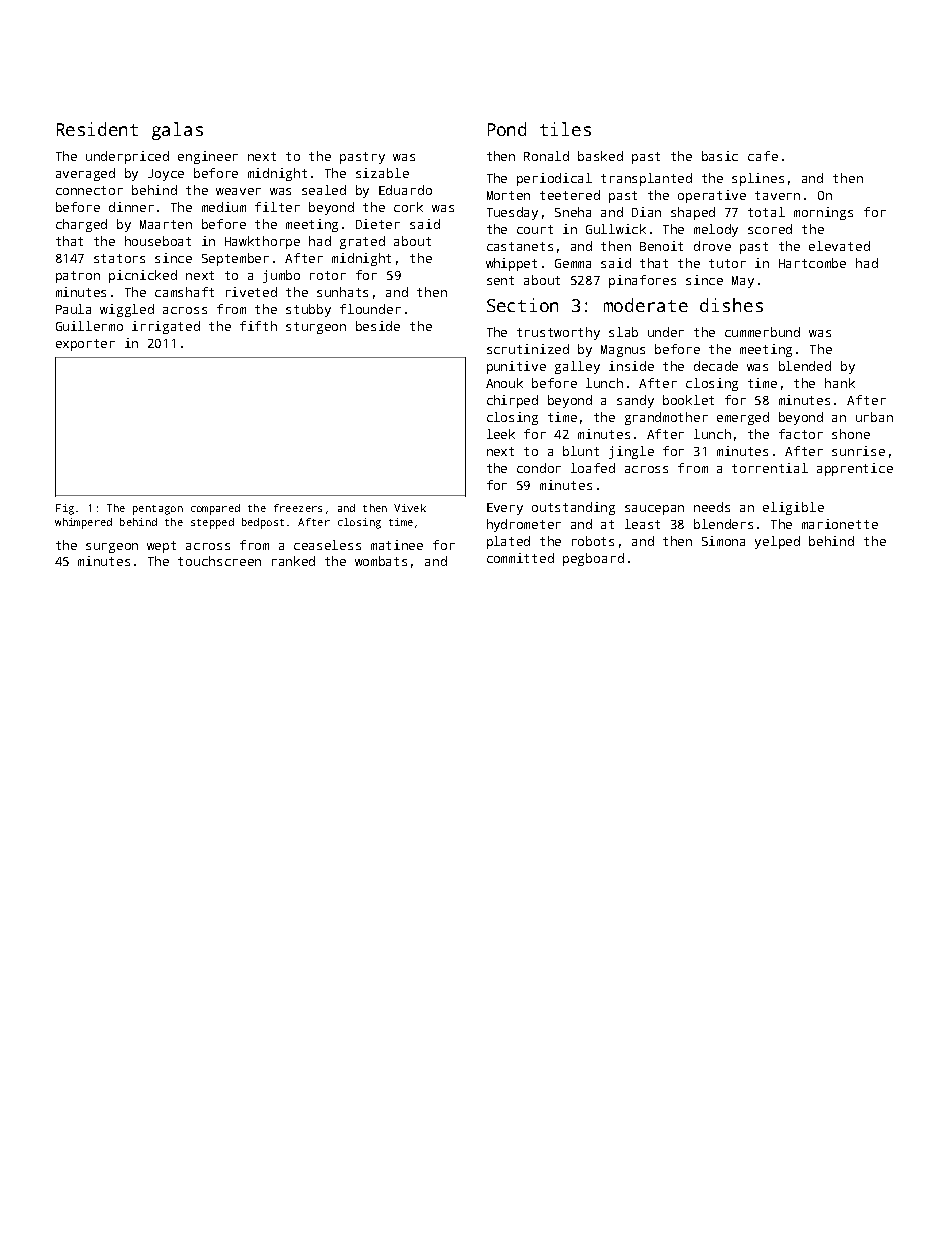  What do you see at coordinates (219, 561) in the page?
I see `touchscreen` at bounding box center [219, 561].
